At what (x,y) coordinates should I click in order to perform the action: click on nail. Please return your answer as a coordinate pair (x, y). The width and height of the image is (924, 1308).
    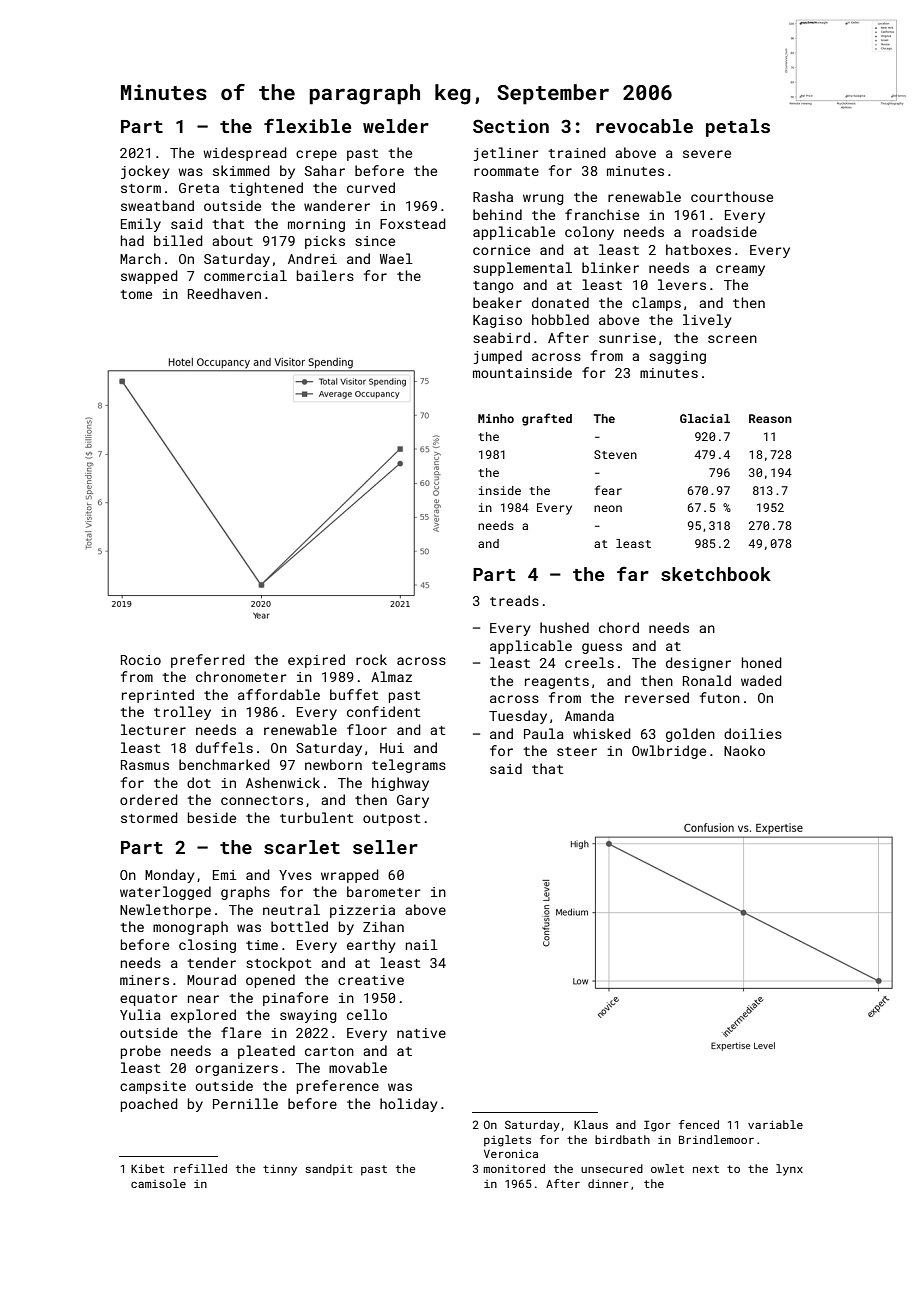
    Looking at the image, I should click on (422, 944).
